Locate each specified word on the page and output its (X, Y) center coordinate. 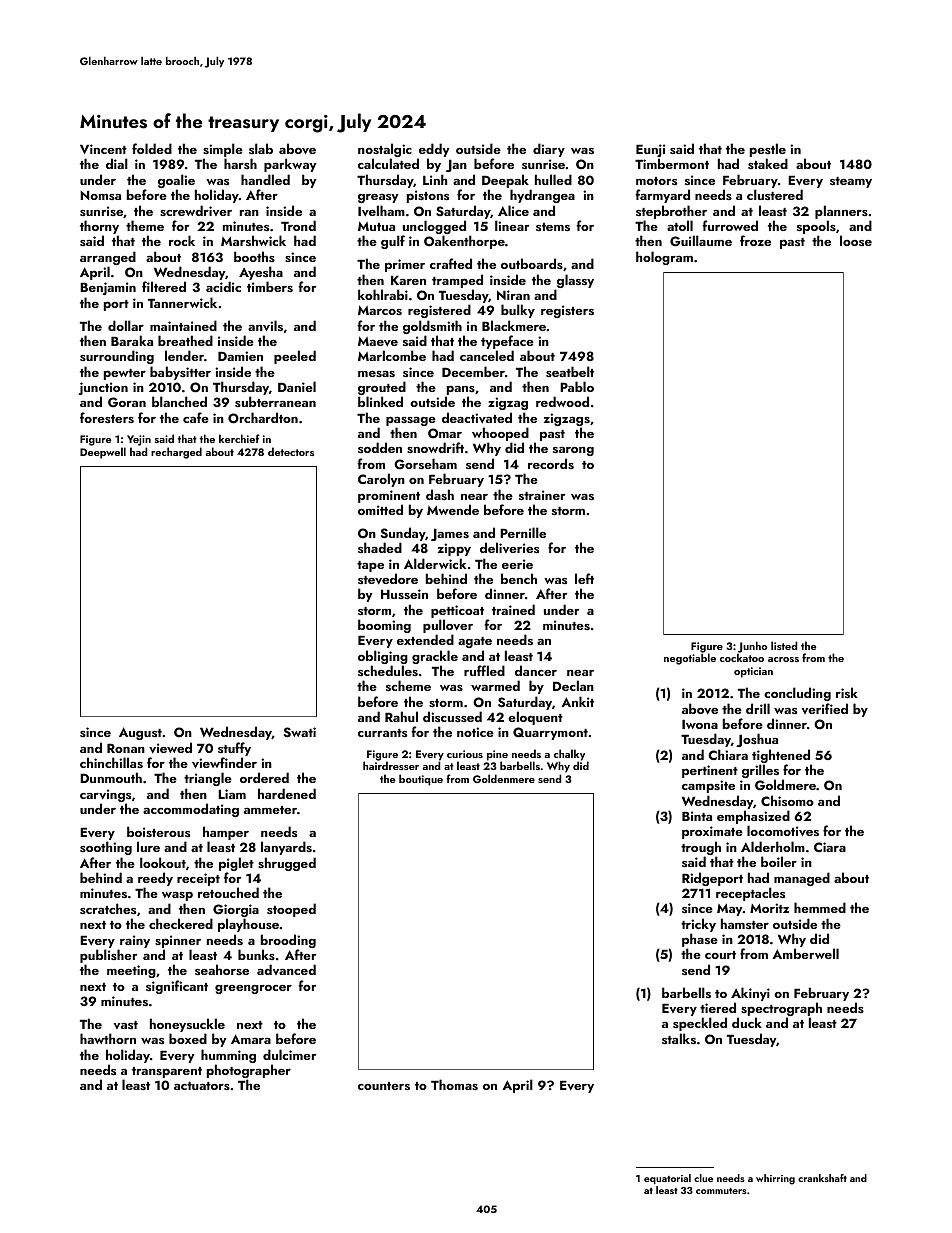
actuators (202, 1086)
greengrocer (253, 989)
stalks (679, 1038)
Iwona (700, 724)
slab (261, 148)
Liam (232, 794)
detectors (291, 451)
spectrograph (781, 1010)
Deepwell (103, 453)
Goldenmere (504, 778)
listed (784, 645)
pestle (768, 151)
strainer (542, 495)
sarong (573, 451)
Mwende (453, 509)
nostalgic (385, 151)
